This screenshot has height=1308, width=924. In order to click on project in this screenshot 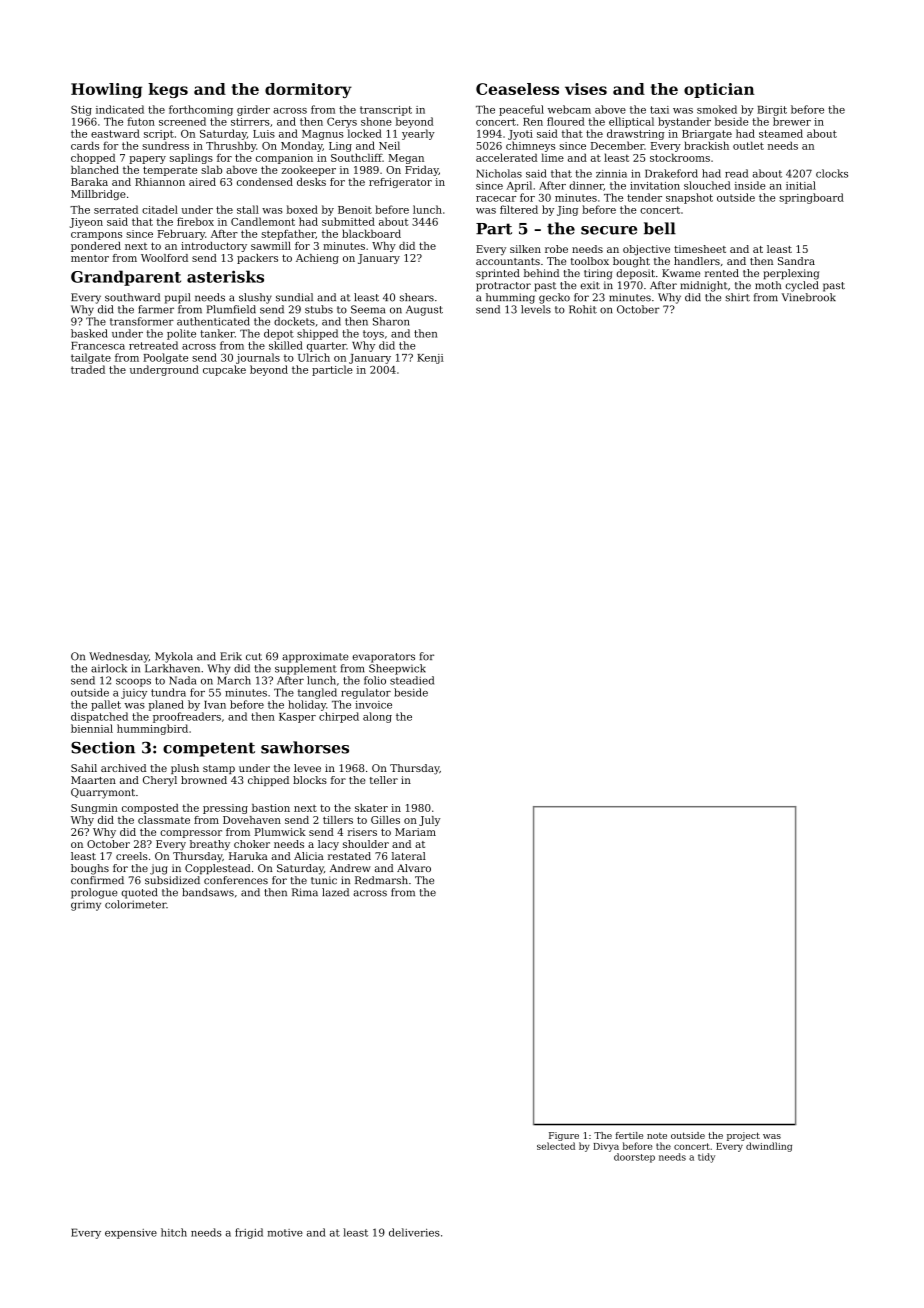, I will do `click(743, 1136)`.
